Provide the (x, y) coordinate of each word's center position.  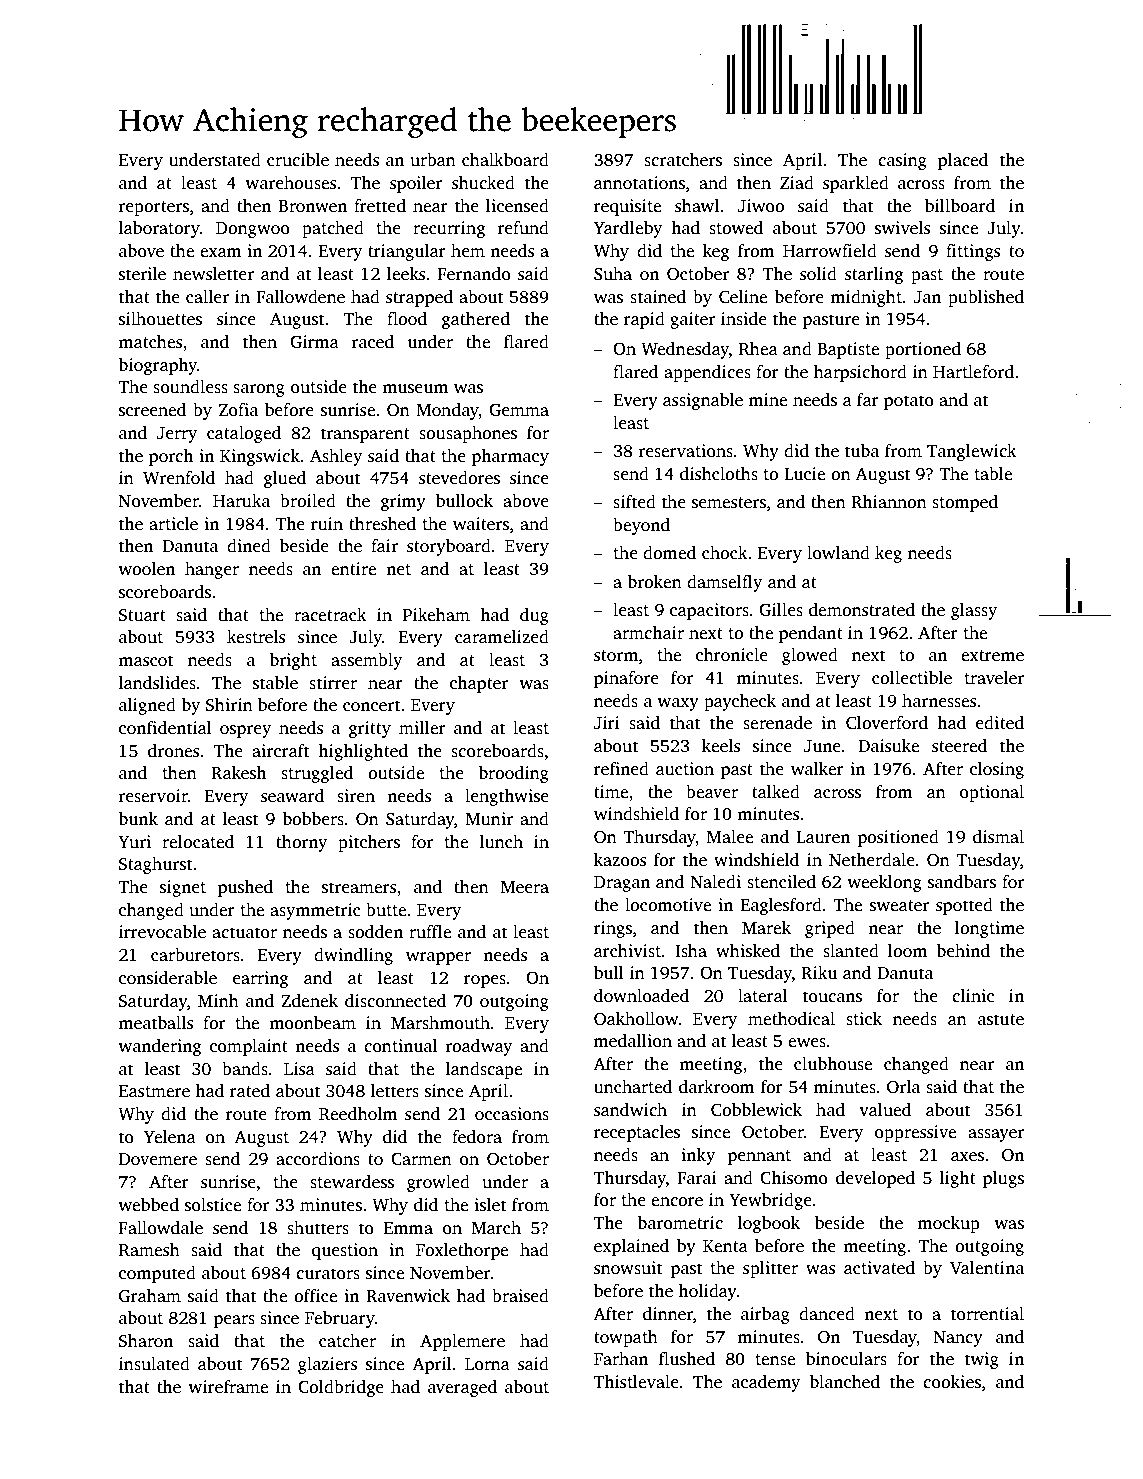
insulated (154, 1364)
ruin (327, 524)
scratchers (683, 160)
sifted (634, 502)
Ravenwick (408, 1296)
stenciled (781, 882)
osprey (245, 731)
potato (909, 402)
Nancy (958, 1339)
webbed (148, 1205)
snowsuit (628, 1268)
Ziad (797, 182)
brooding (513, 774)
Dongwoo (253, 230)
